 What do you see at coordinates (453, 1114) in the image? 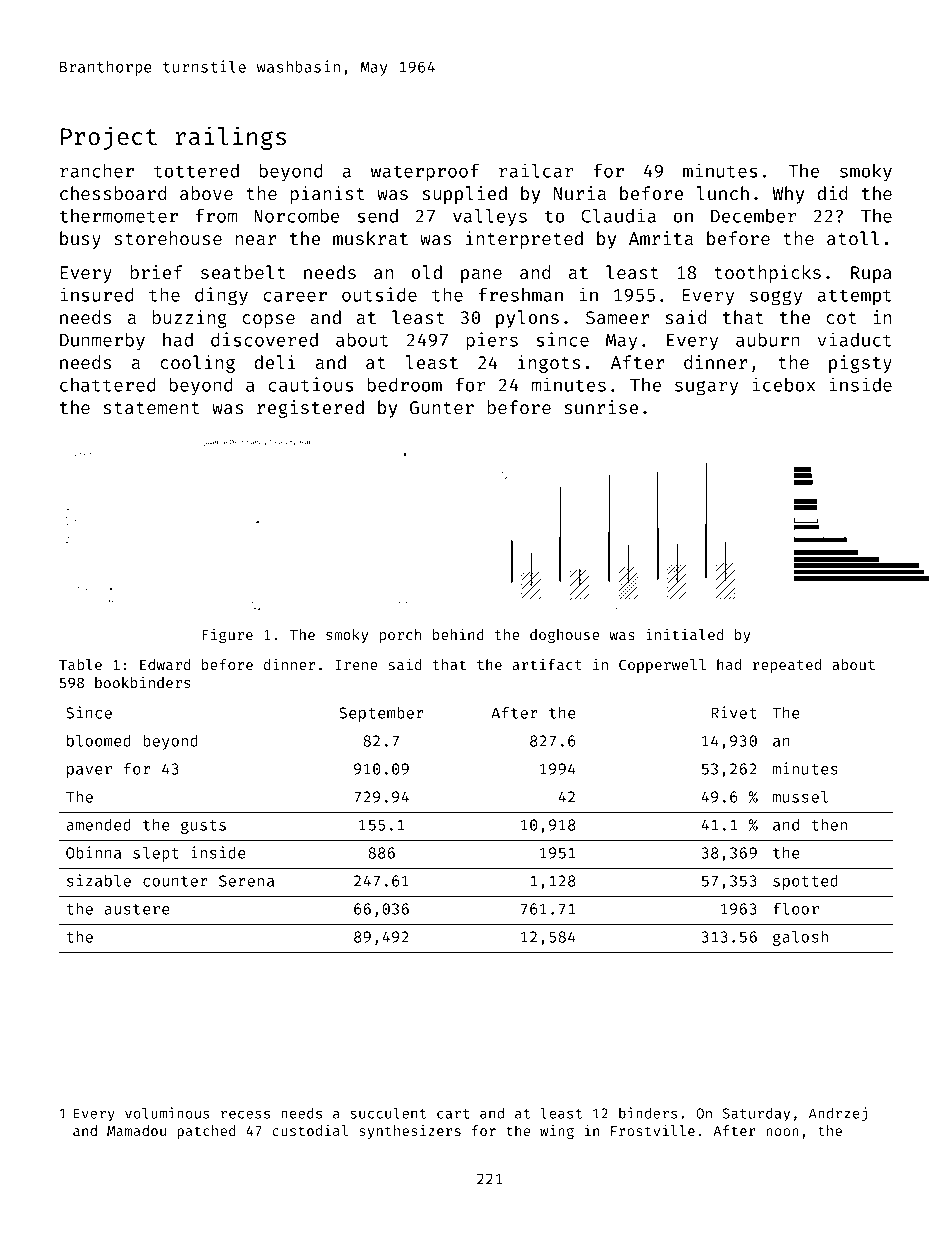
I see `cart` at bounding box center [453, 1114].
